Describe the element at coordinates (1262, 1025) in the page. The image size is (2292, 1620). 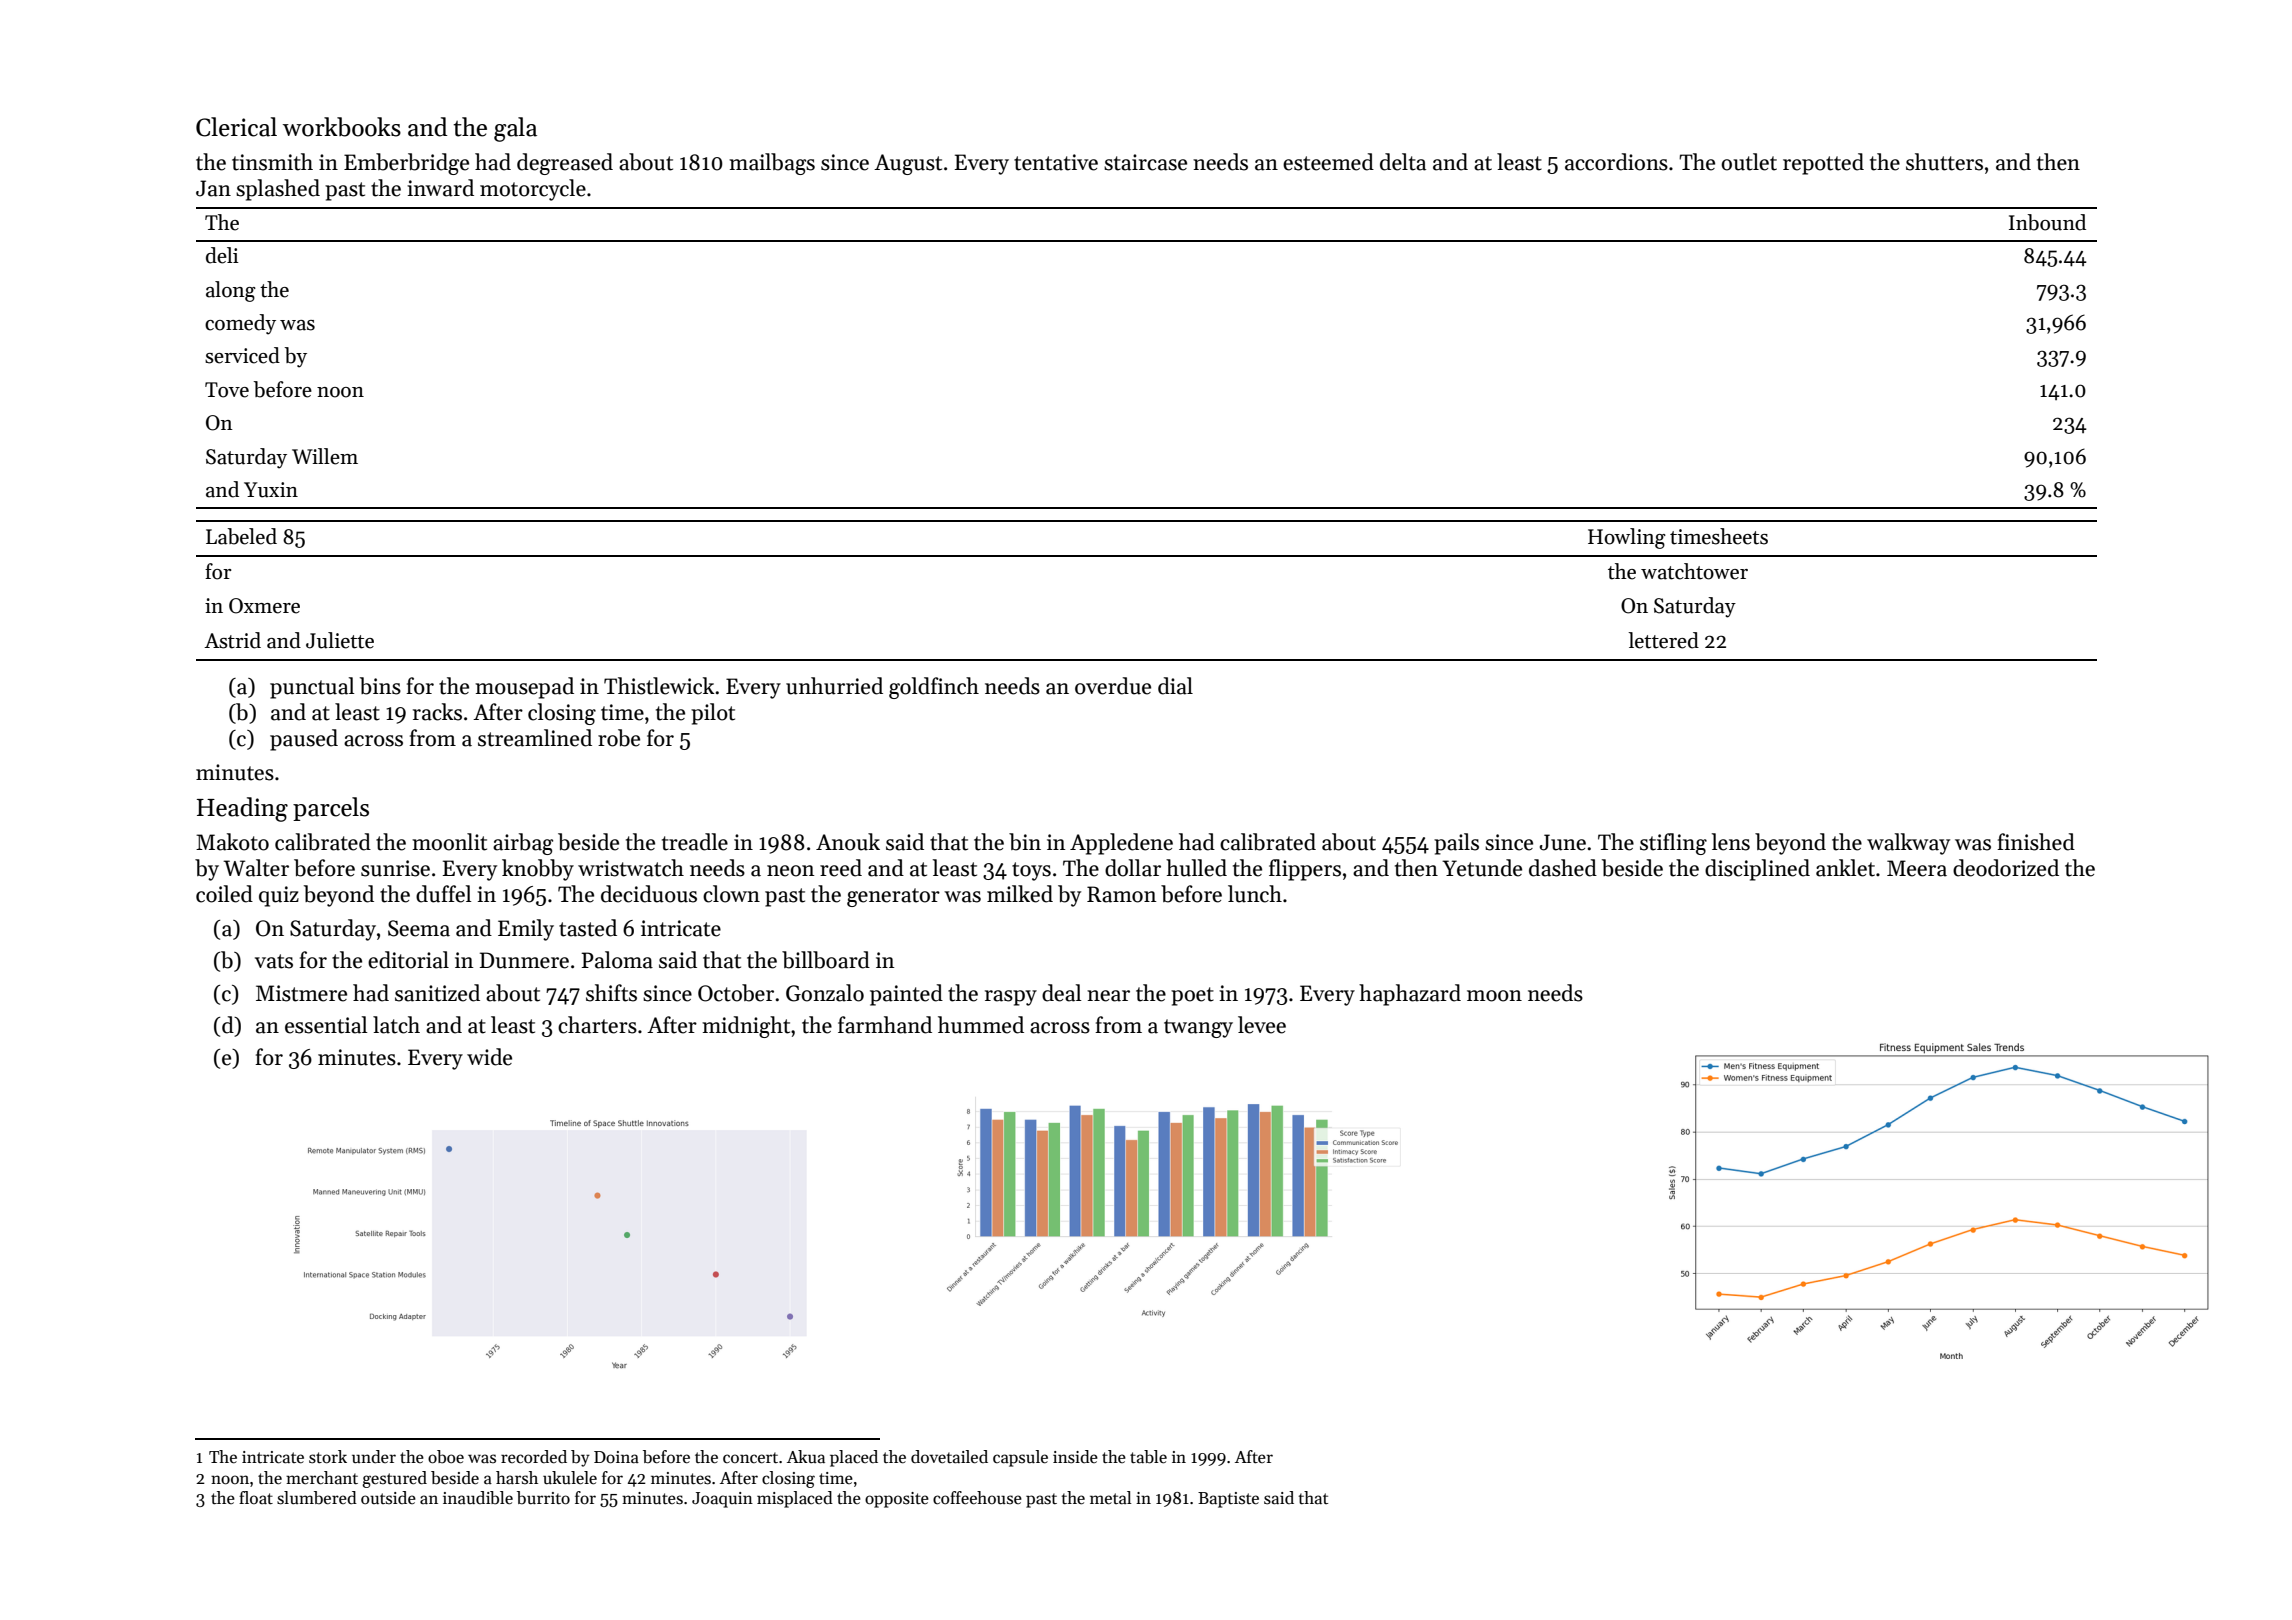
I see `levee` at that location.
